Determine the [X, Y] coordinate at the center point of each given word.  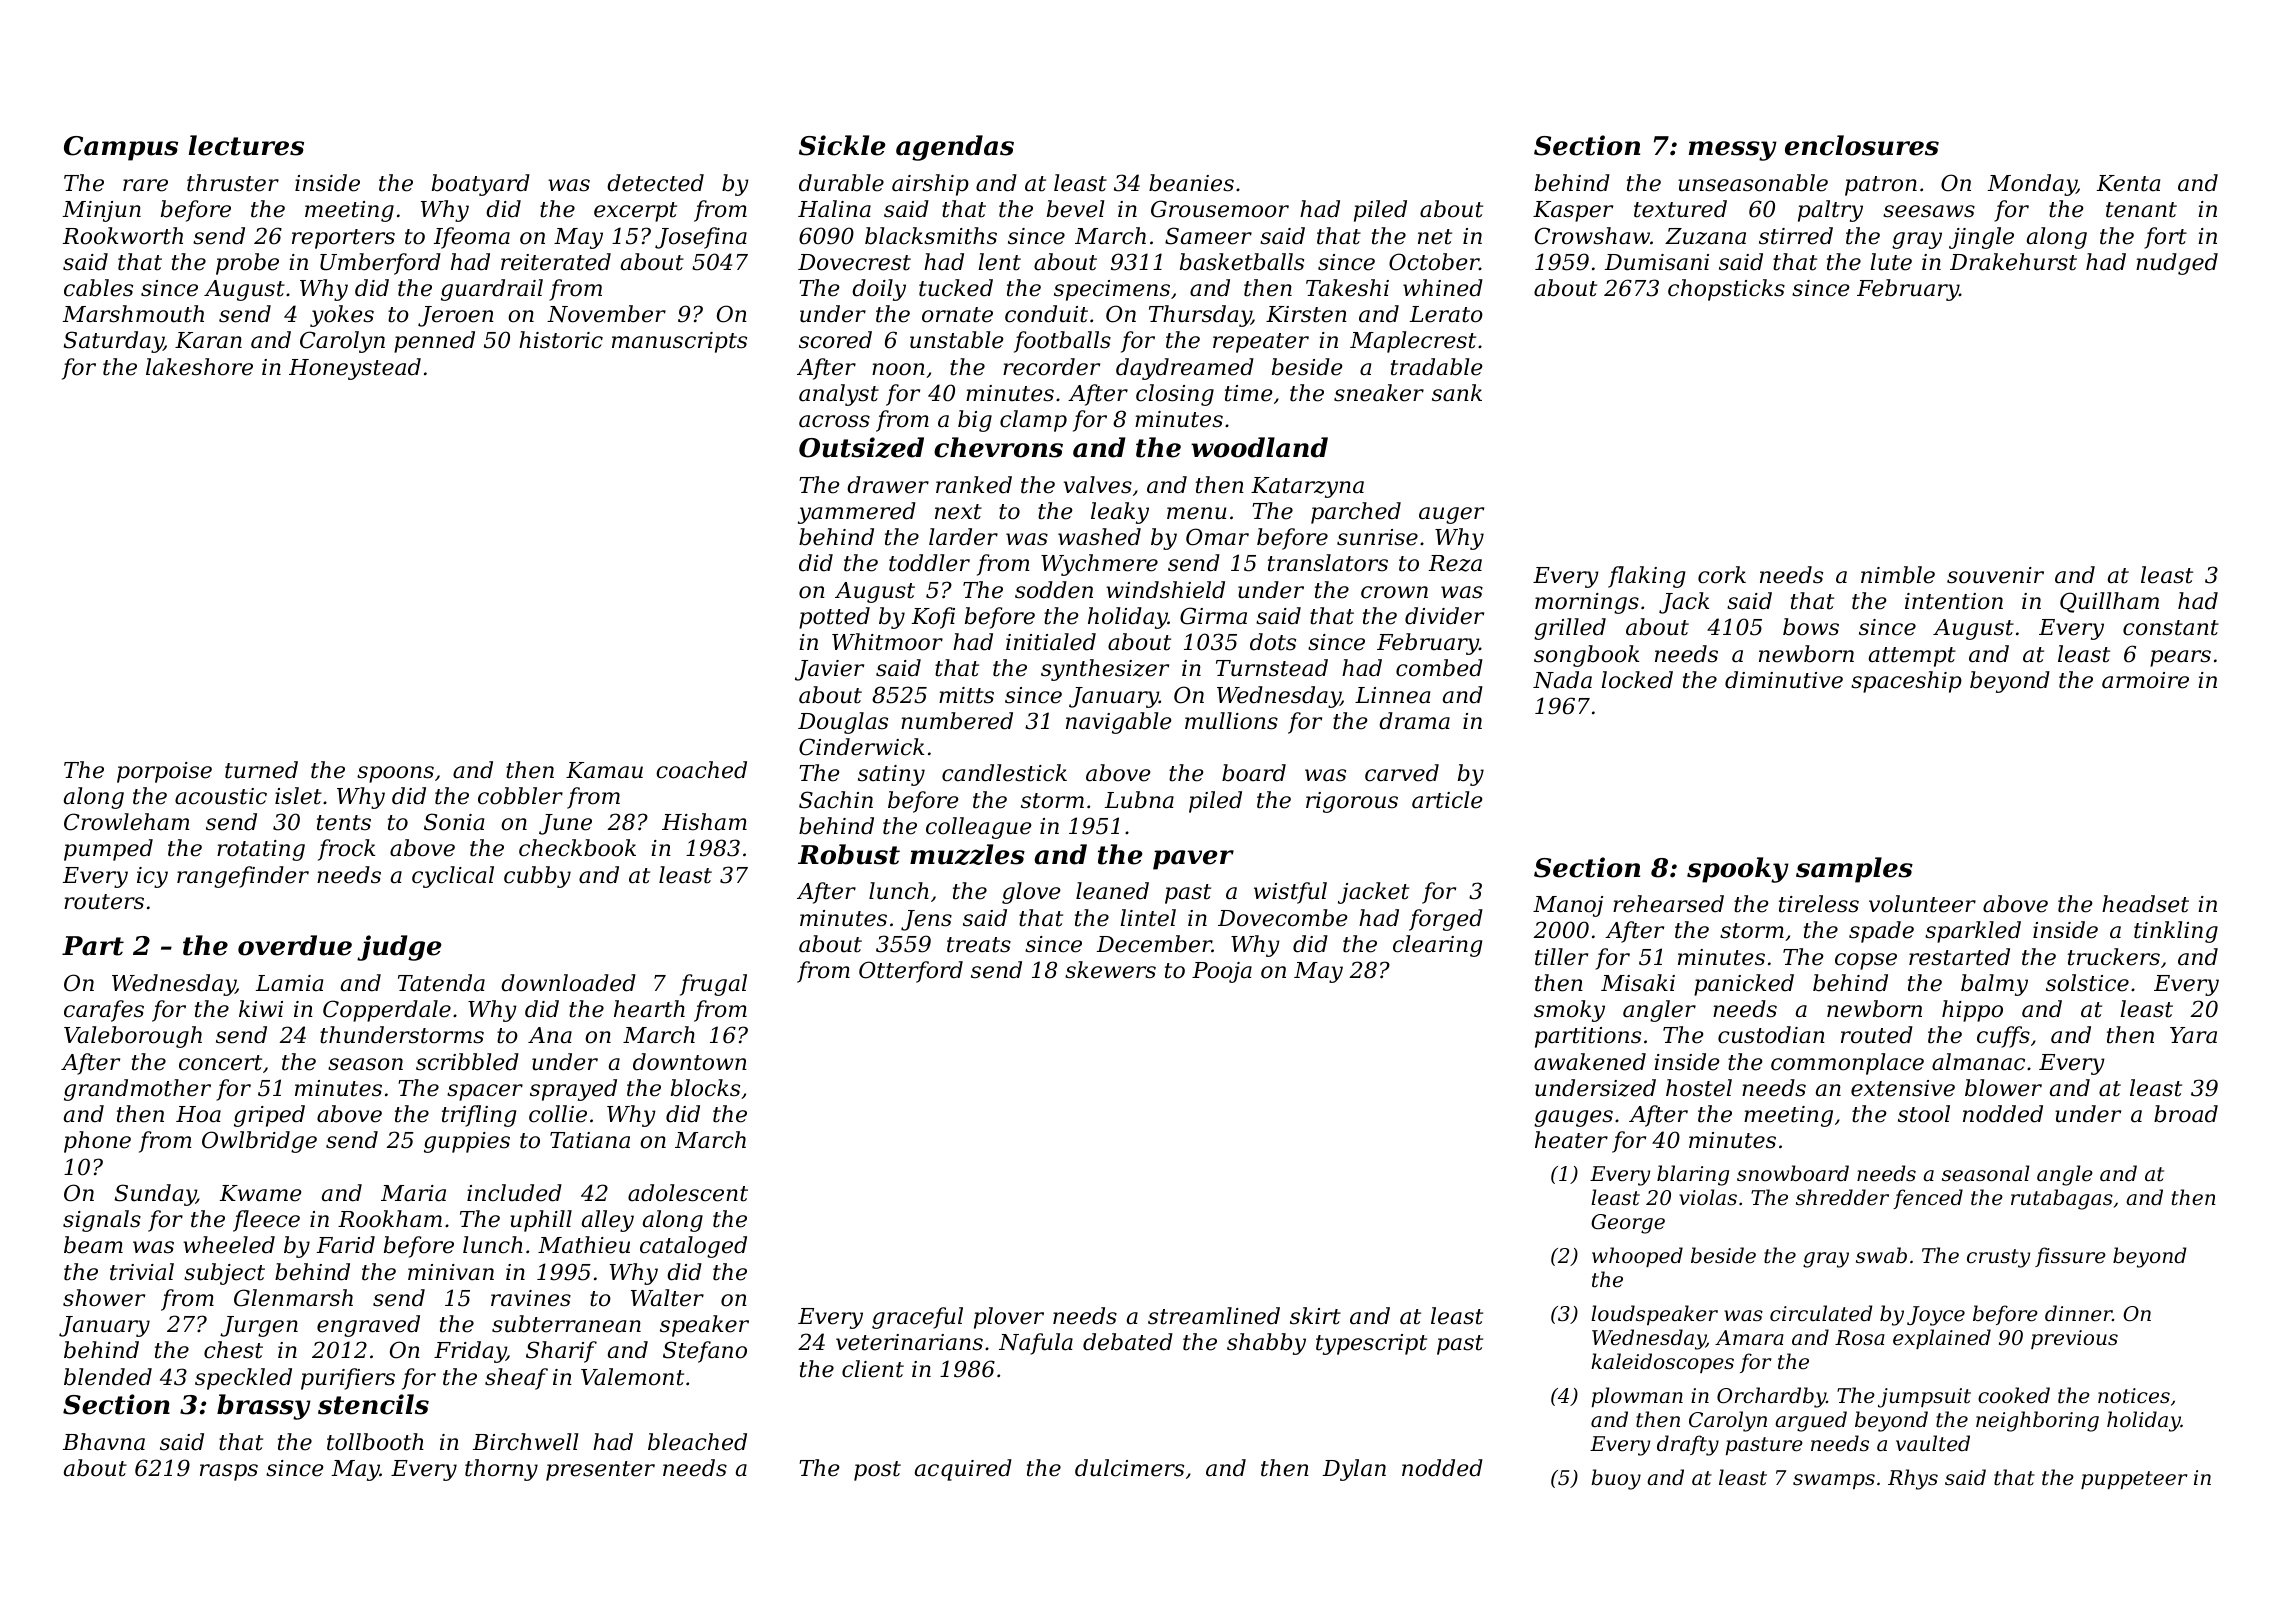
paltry [1830, 211]
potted [834, 618]
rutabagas [2062, 1199]
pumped [108, 850]
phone [97, 1142]
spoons [395, 774]
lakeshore [199, 367]
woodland [1259, 447]
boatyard [481, 185]
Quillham [2109, 602]
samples [1854, 870]
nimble [1898, 575]
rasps [229, 1472]
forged [1446, 920]
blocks [705, 1088]
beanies [1191, 183]
